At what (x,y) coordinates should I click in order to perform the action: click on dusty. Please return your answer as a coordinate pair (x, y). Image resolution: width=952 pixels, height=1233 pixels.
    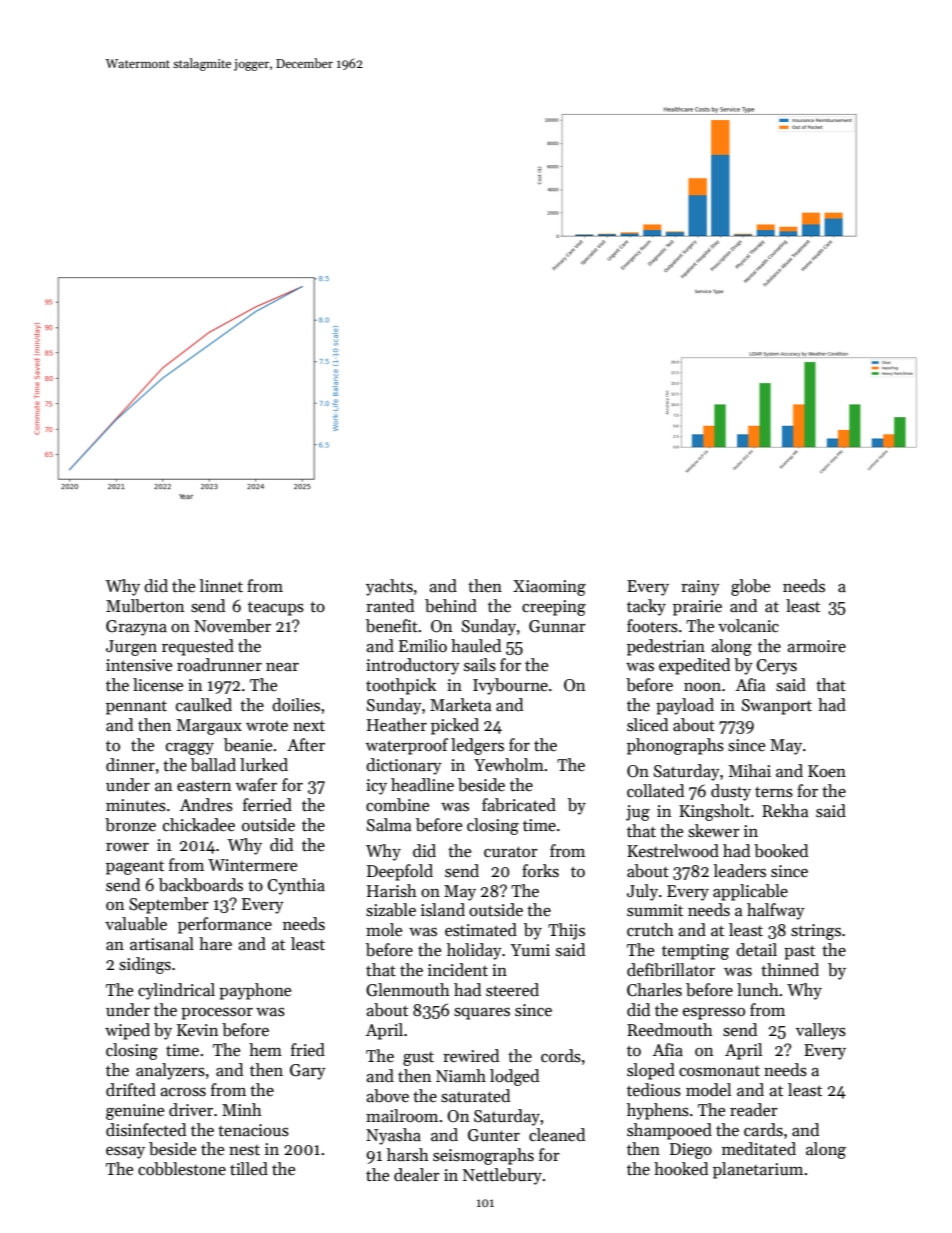
    Looking at the image, I should click on (731, 792).
